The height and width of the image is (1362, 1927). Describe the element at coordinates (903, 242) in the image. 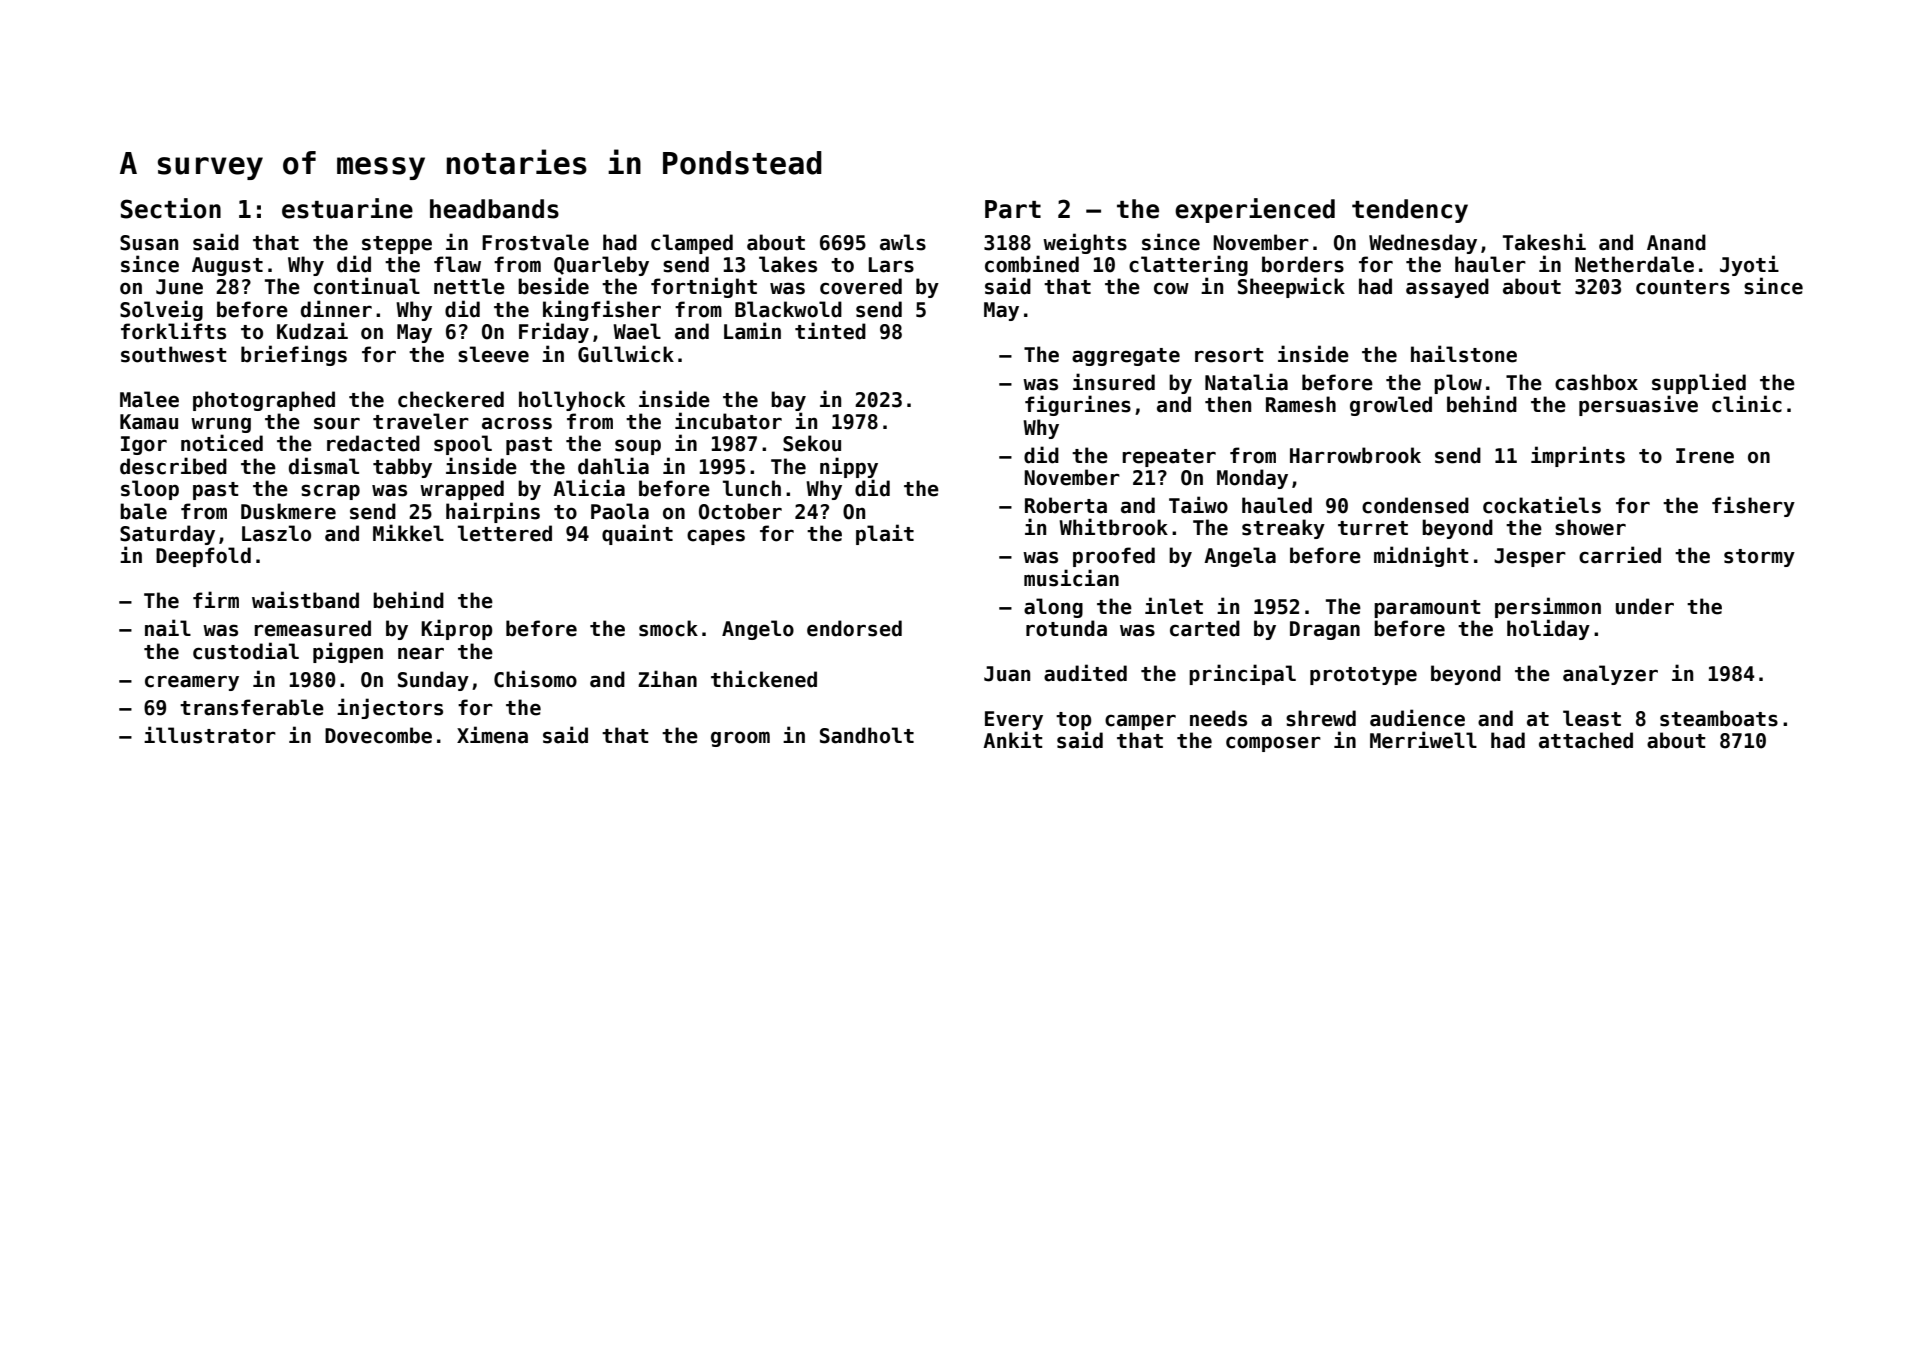

I see `awls` at that location.
